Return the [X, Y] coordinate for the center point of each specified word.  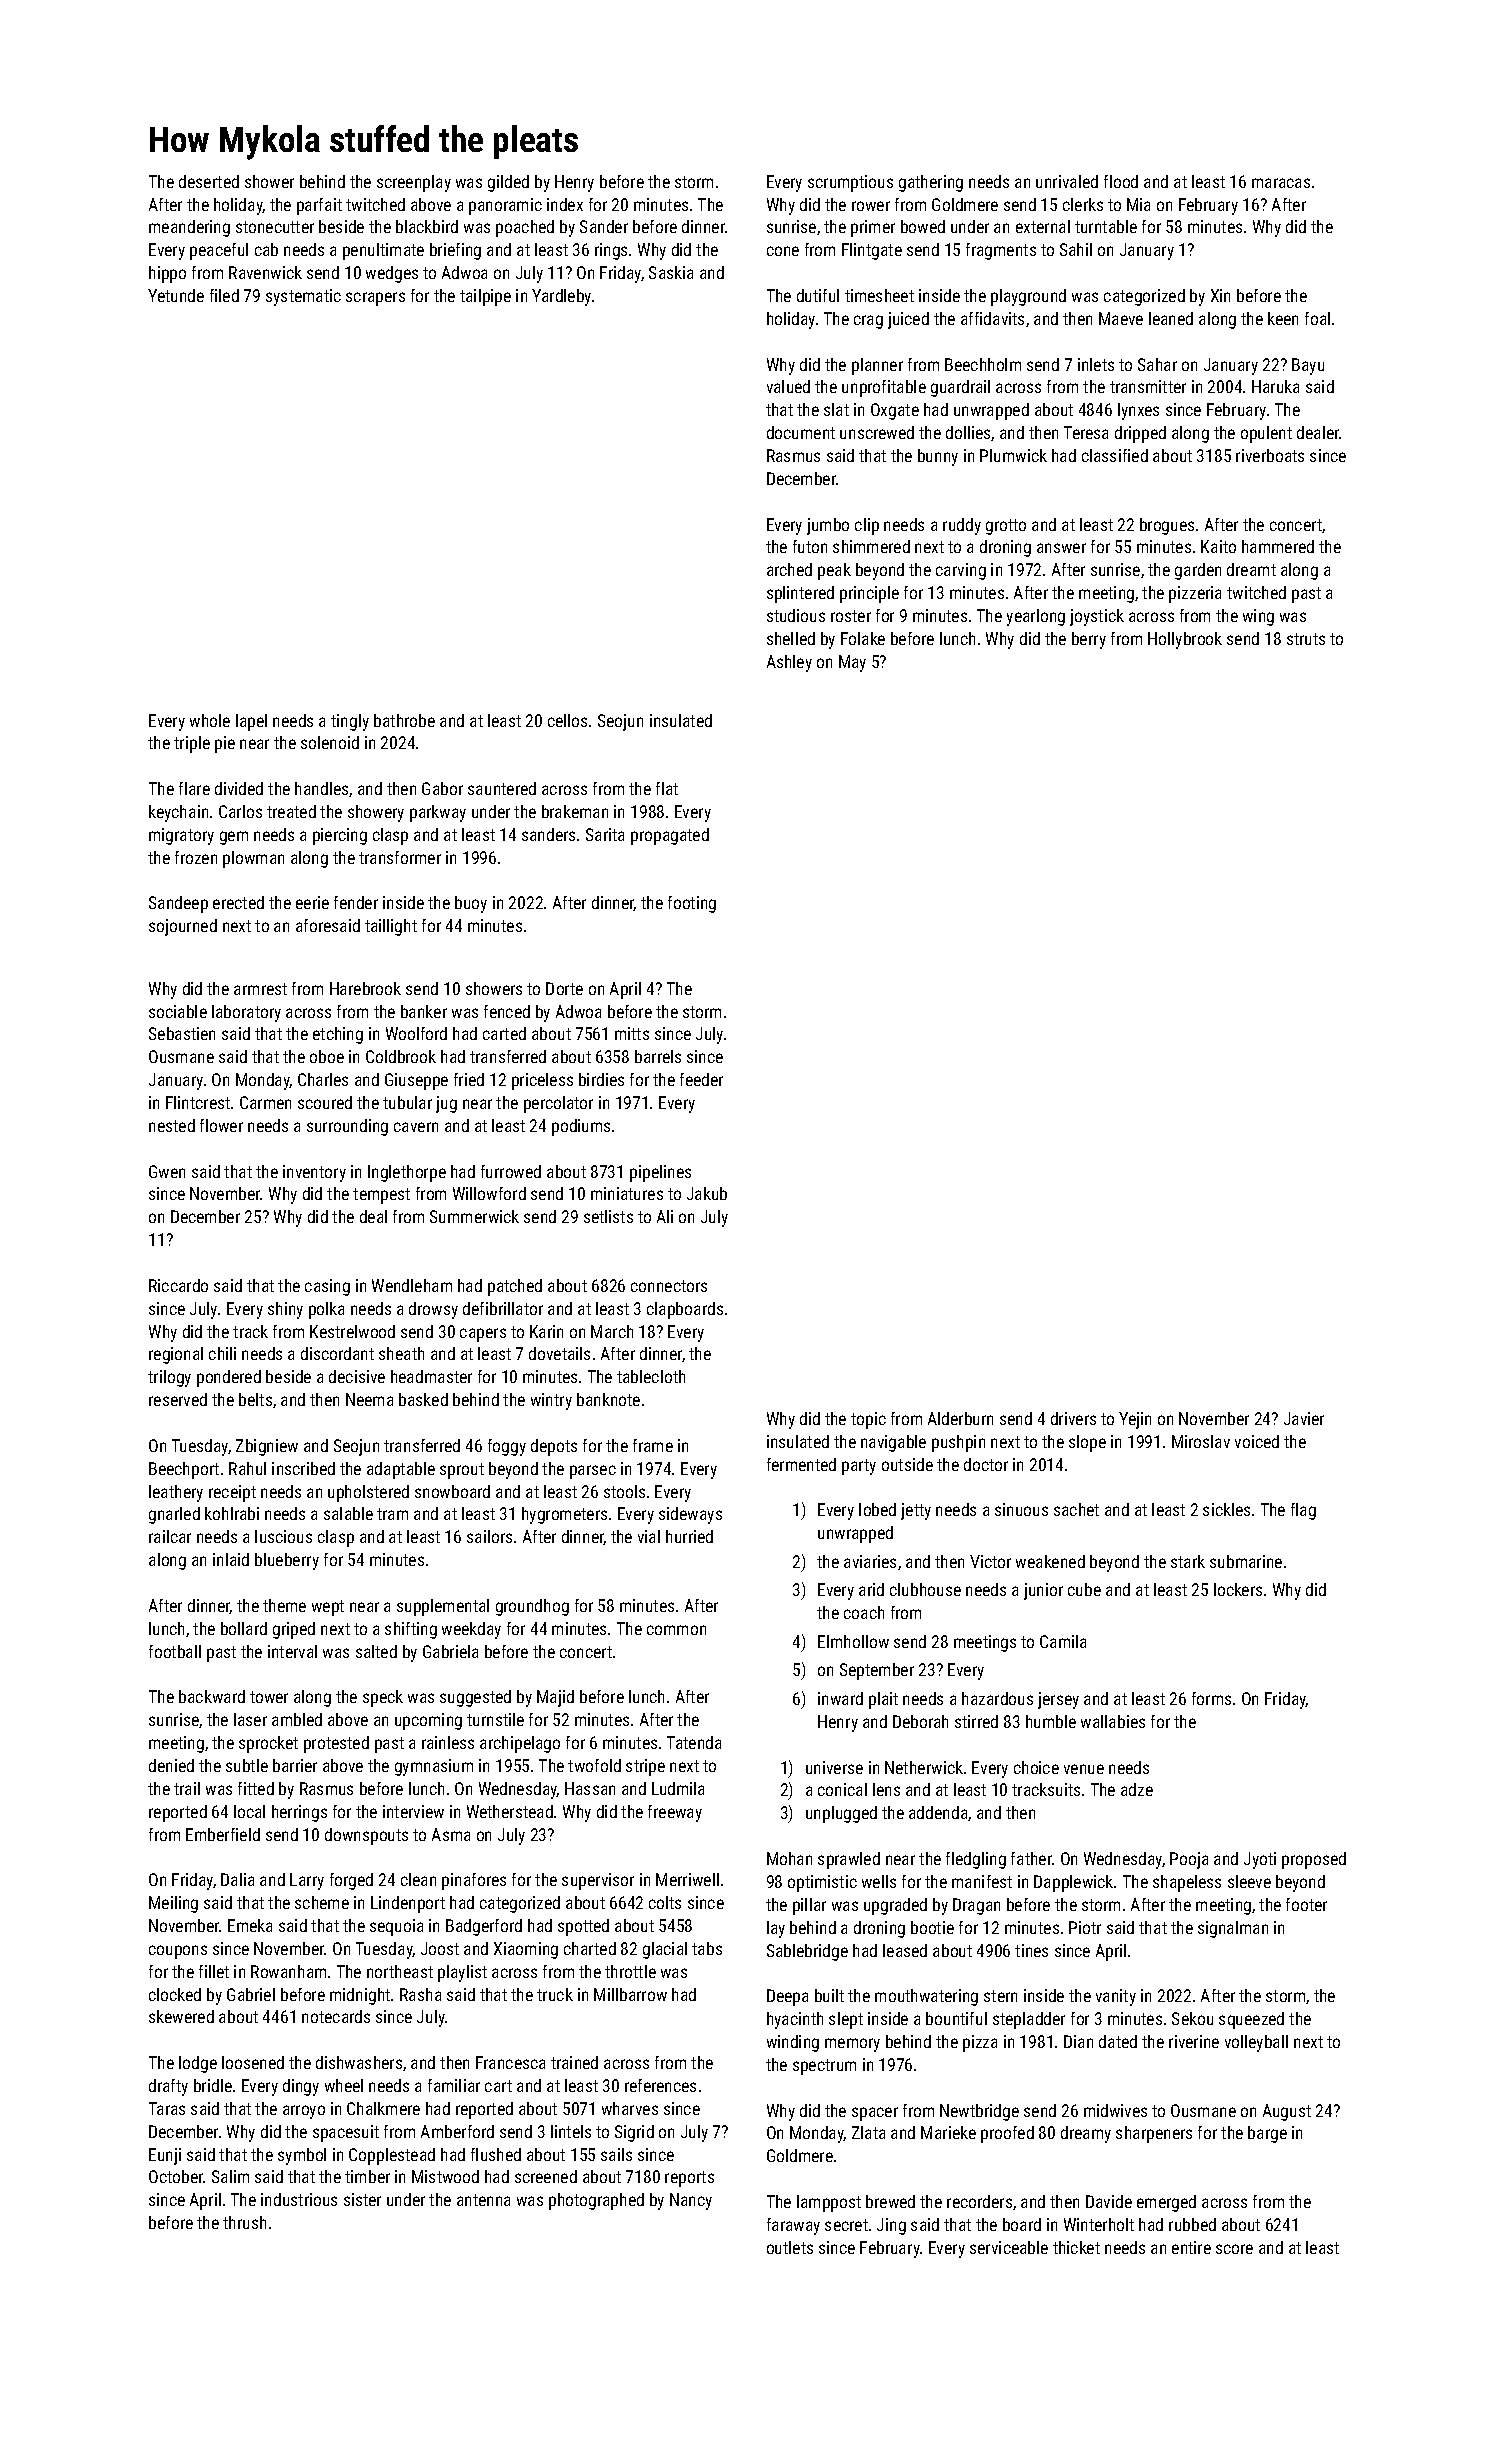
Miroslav [1201, 1441]
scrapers [375, 299]
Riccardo [178, 1285]
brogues [1167, 526]
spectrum [824, 2067]
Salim [230, 2176]
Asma [451, 1834]
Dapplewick [1073, 1883]
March [612, 1331]
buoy [471, 904]
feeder [701, 1079]
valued [788, 386]
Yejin [1135, 1420]
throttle [630, 1971]
